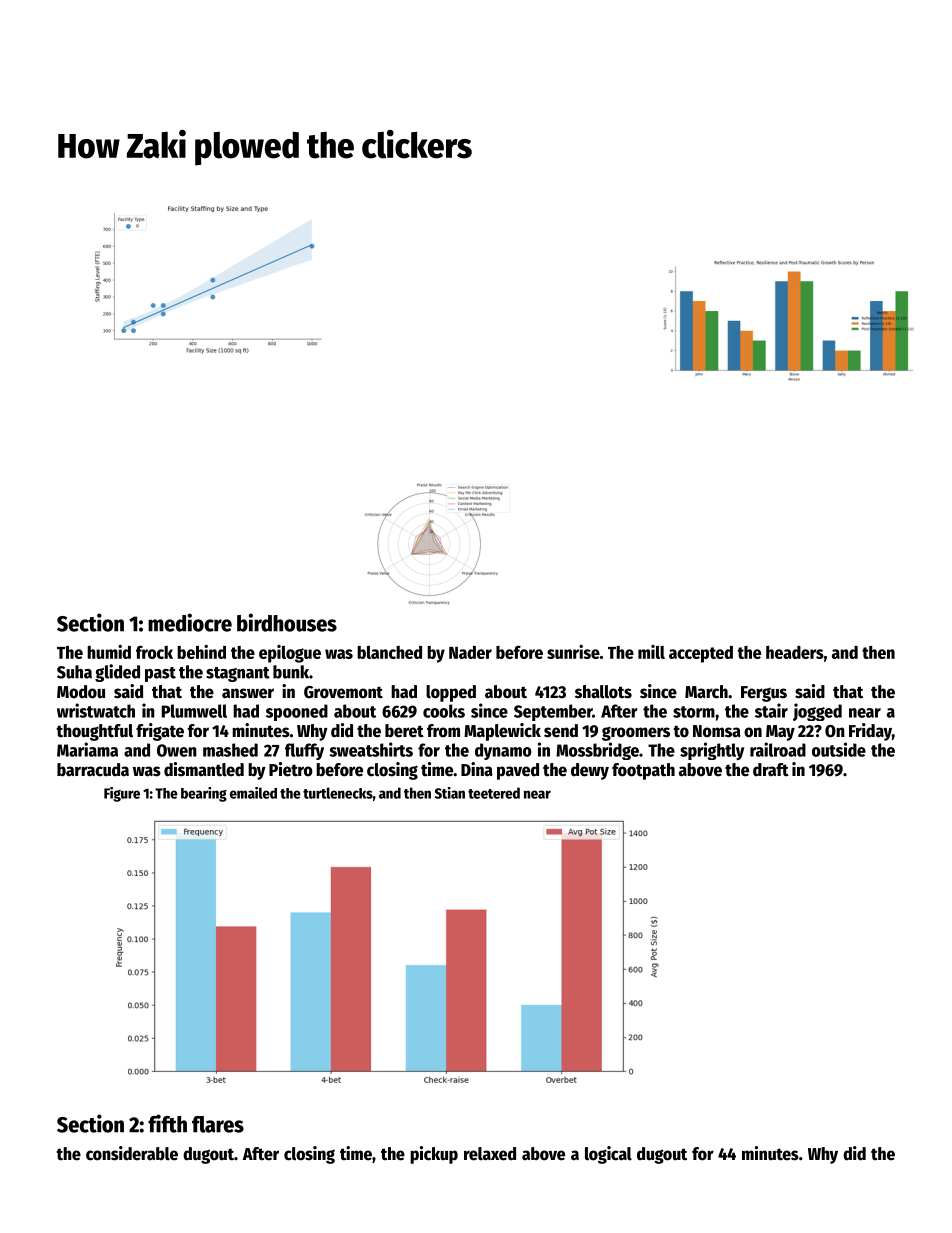 The image size is (952, 1233). What do you see at coordinates (450, 793) in the screenshot?
I see `Stian` at bounding box center [450, 793].
